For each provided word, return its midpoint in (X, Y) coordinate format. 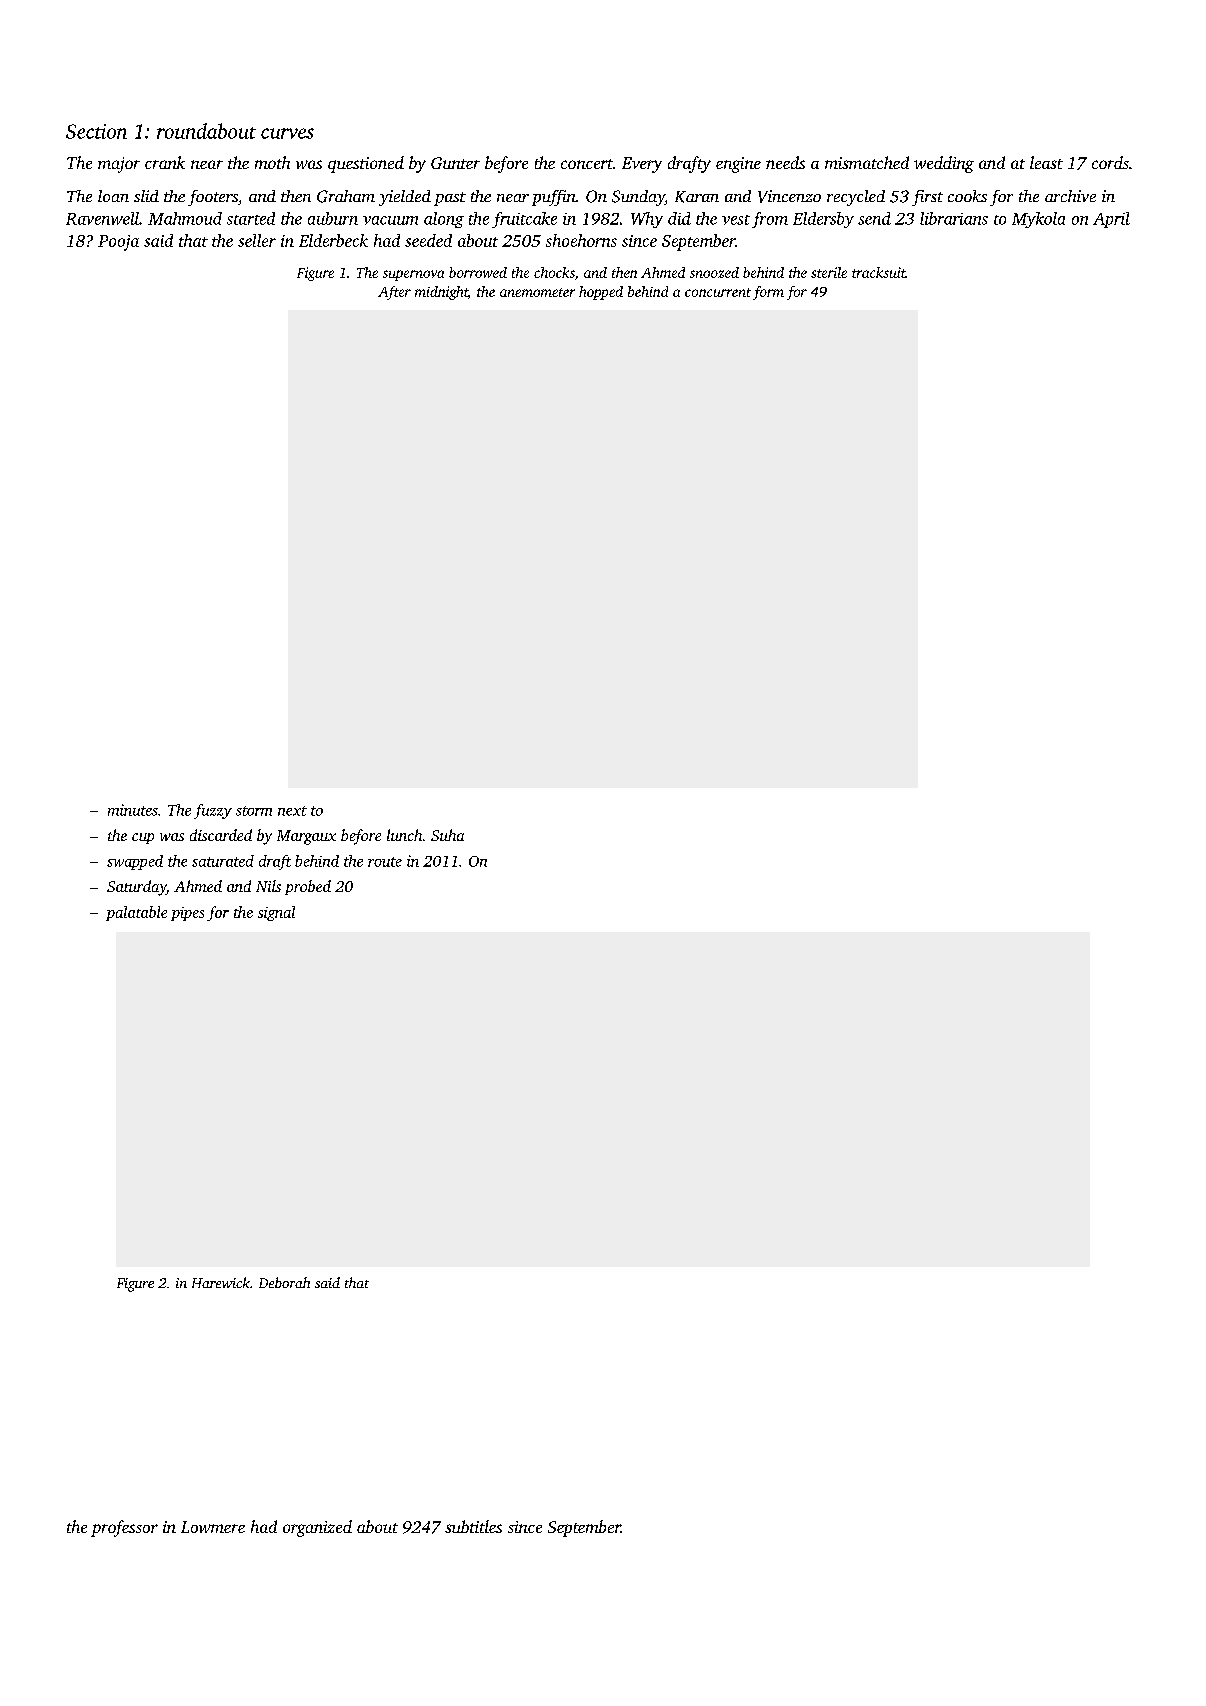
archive (1070, 196)
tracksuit (879, 272)
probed (308, 887)
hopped (601, 293)
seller (257, 240)
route (385, 862)
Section (96, 131)
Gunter (455, 163)
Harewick (221, 1282)
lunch (404, 835)
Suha (447, 835)
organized (317, 1528)
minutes (133, 810)
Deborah (284, 1282)
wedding (944, 164)
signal (276, 913)
